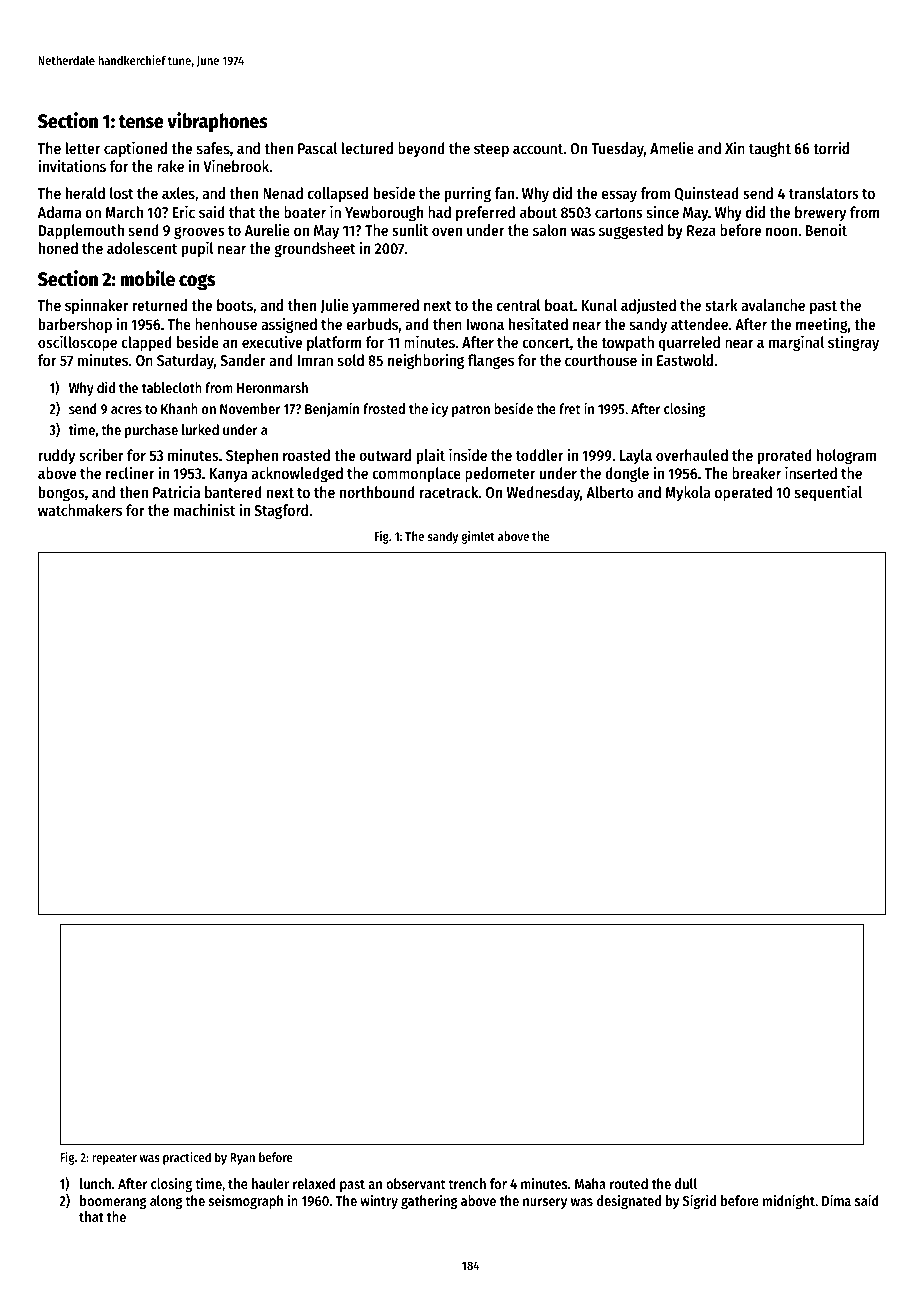 Image resolution: width=924 pixels, height=1308 pixels. Describe the element at coordinates (379, 1201) in the page. I see `wintry` at that location.
